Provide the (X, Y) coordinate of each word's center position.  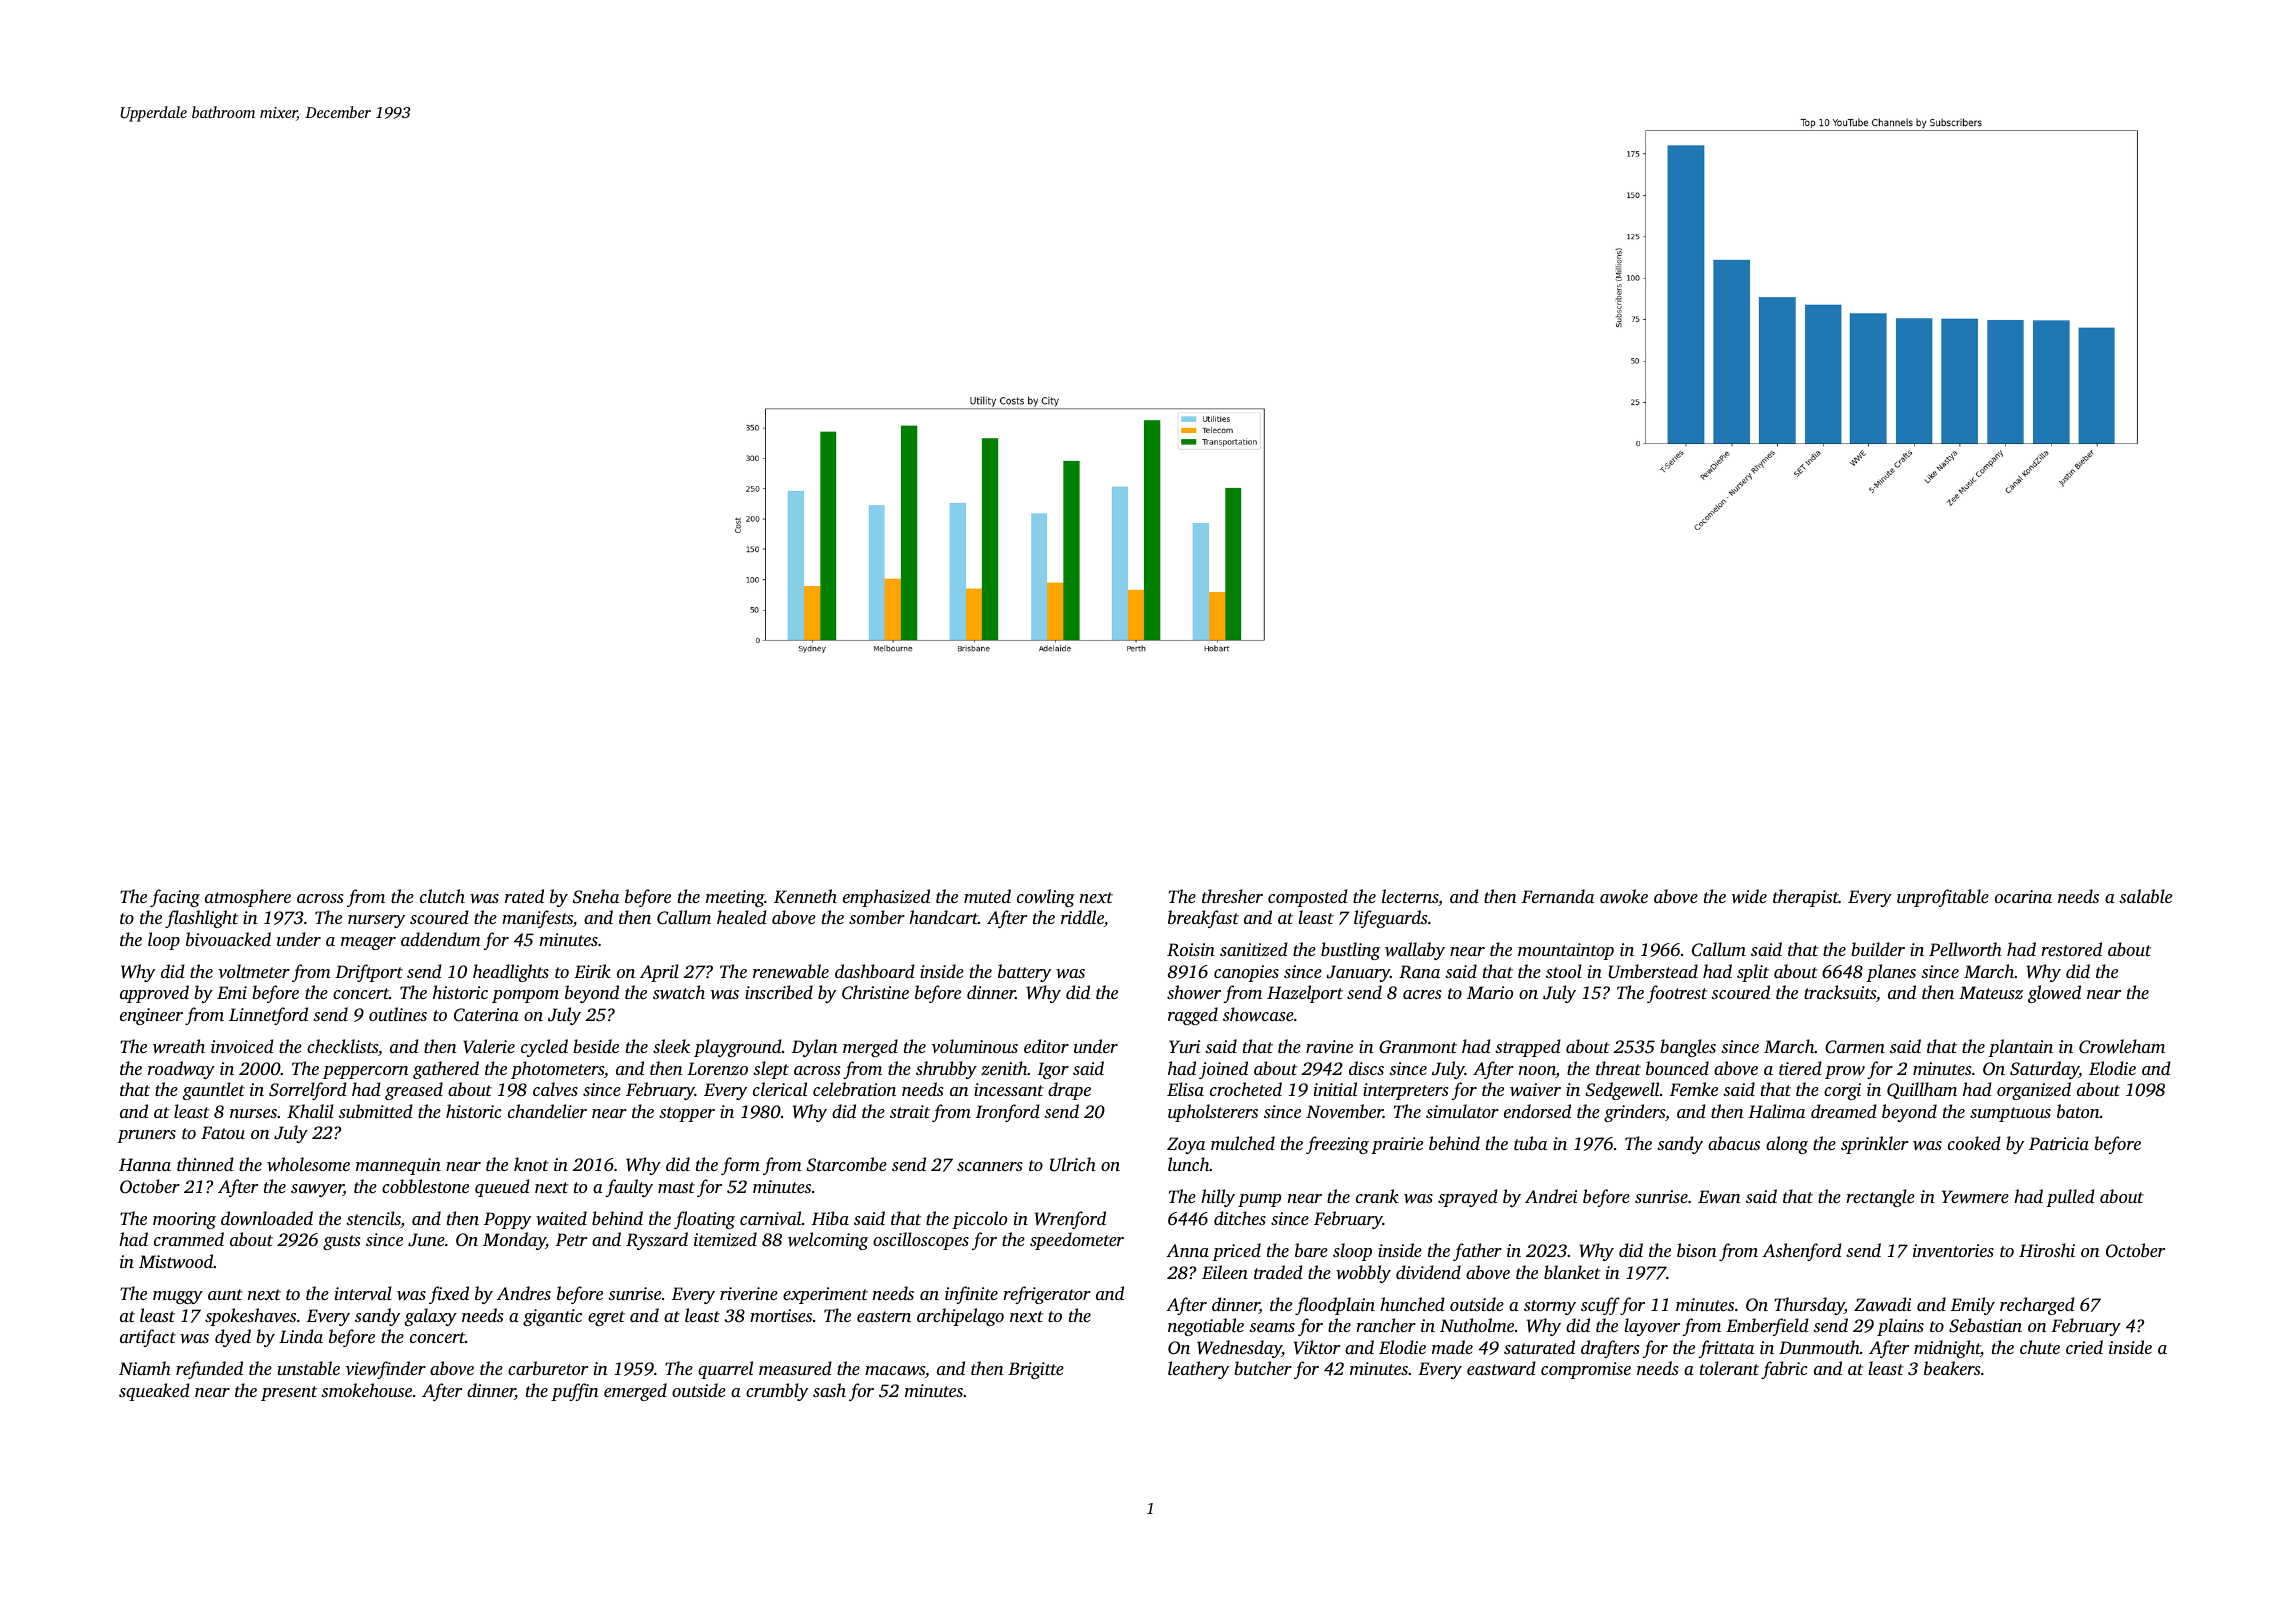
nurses (253, 1113)
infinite (971, 1295)
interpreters (1405, 1091)
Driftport (369, 973)
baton (2078, 1111)
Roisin (1191, 950)
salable (2145, 896)
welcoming (828, 1241)
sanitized (1254, 949)
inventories (1953, 1250)
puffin (575, 1392)
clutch (442, 896)
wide (1749, 896)
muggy (178, 1297)
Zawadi (1882, 1304)
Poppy (507, 1220)
